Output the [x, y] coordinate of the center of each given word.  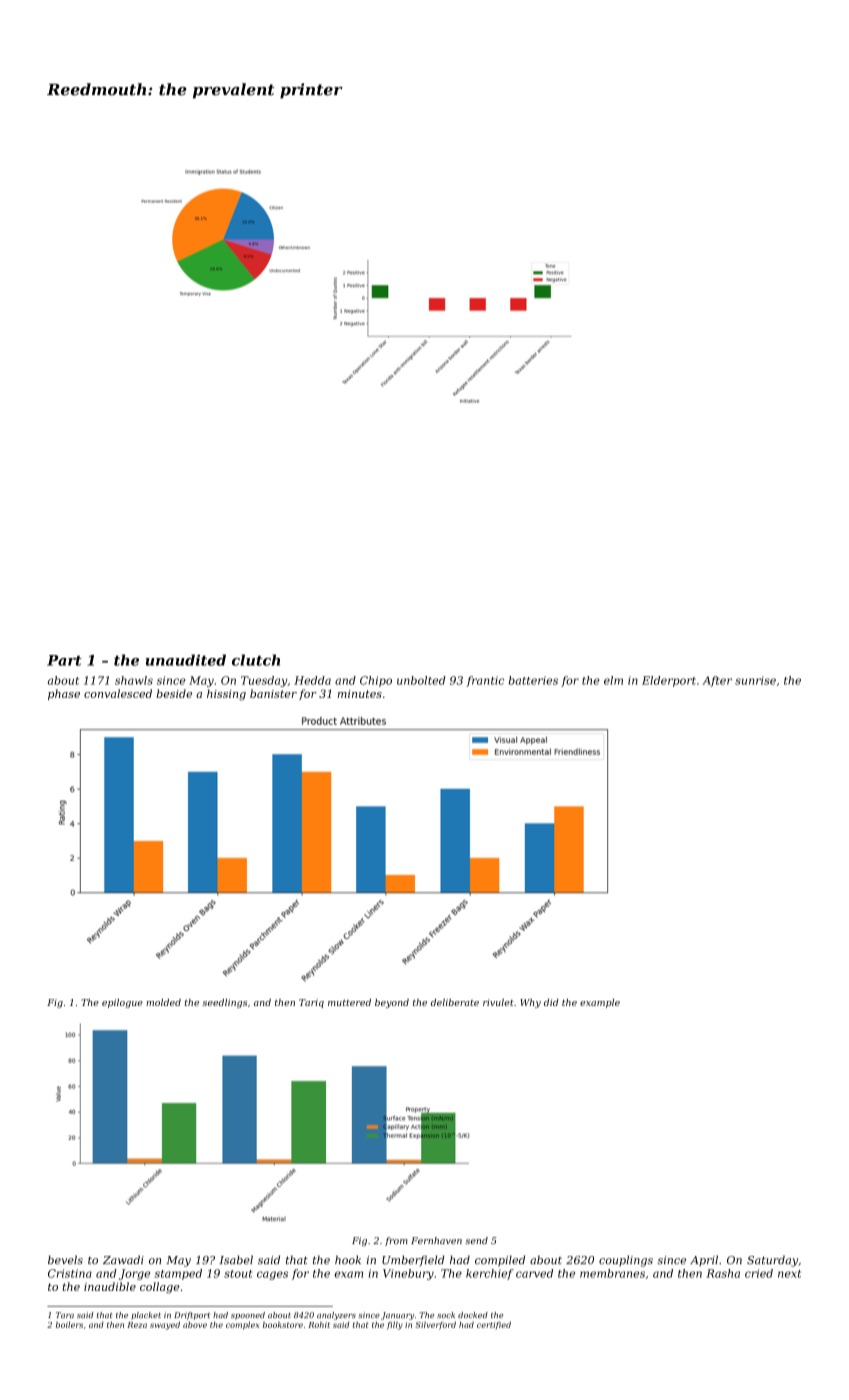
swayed [165, 1325]
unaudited [186, 660]
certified [494, 1325]
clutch [256, 660]
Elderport [669, 681]
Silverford [436, 1325]
